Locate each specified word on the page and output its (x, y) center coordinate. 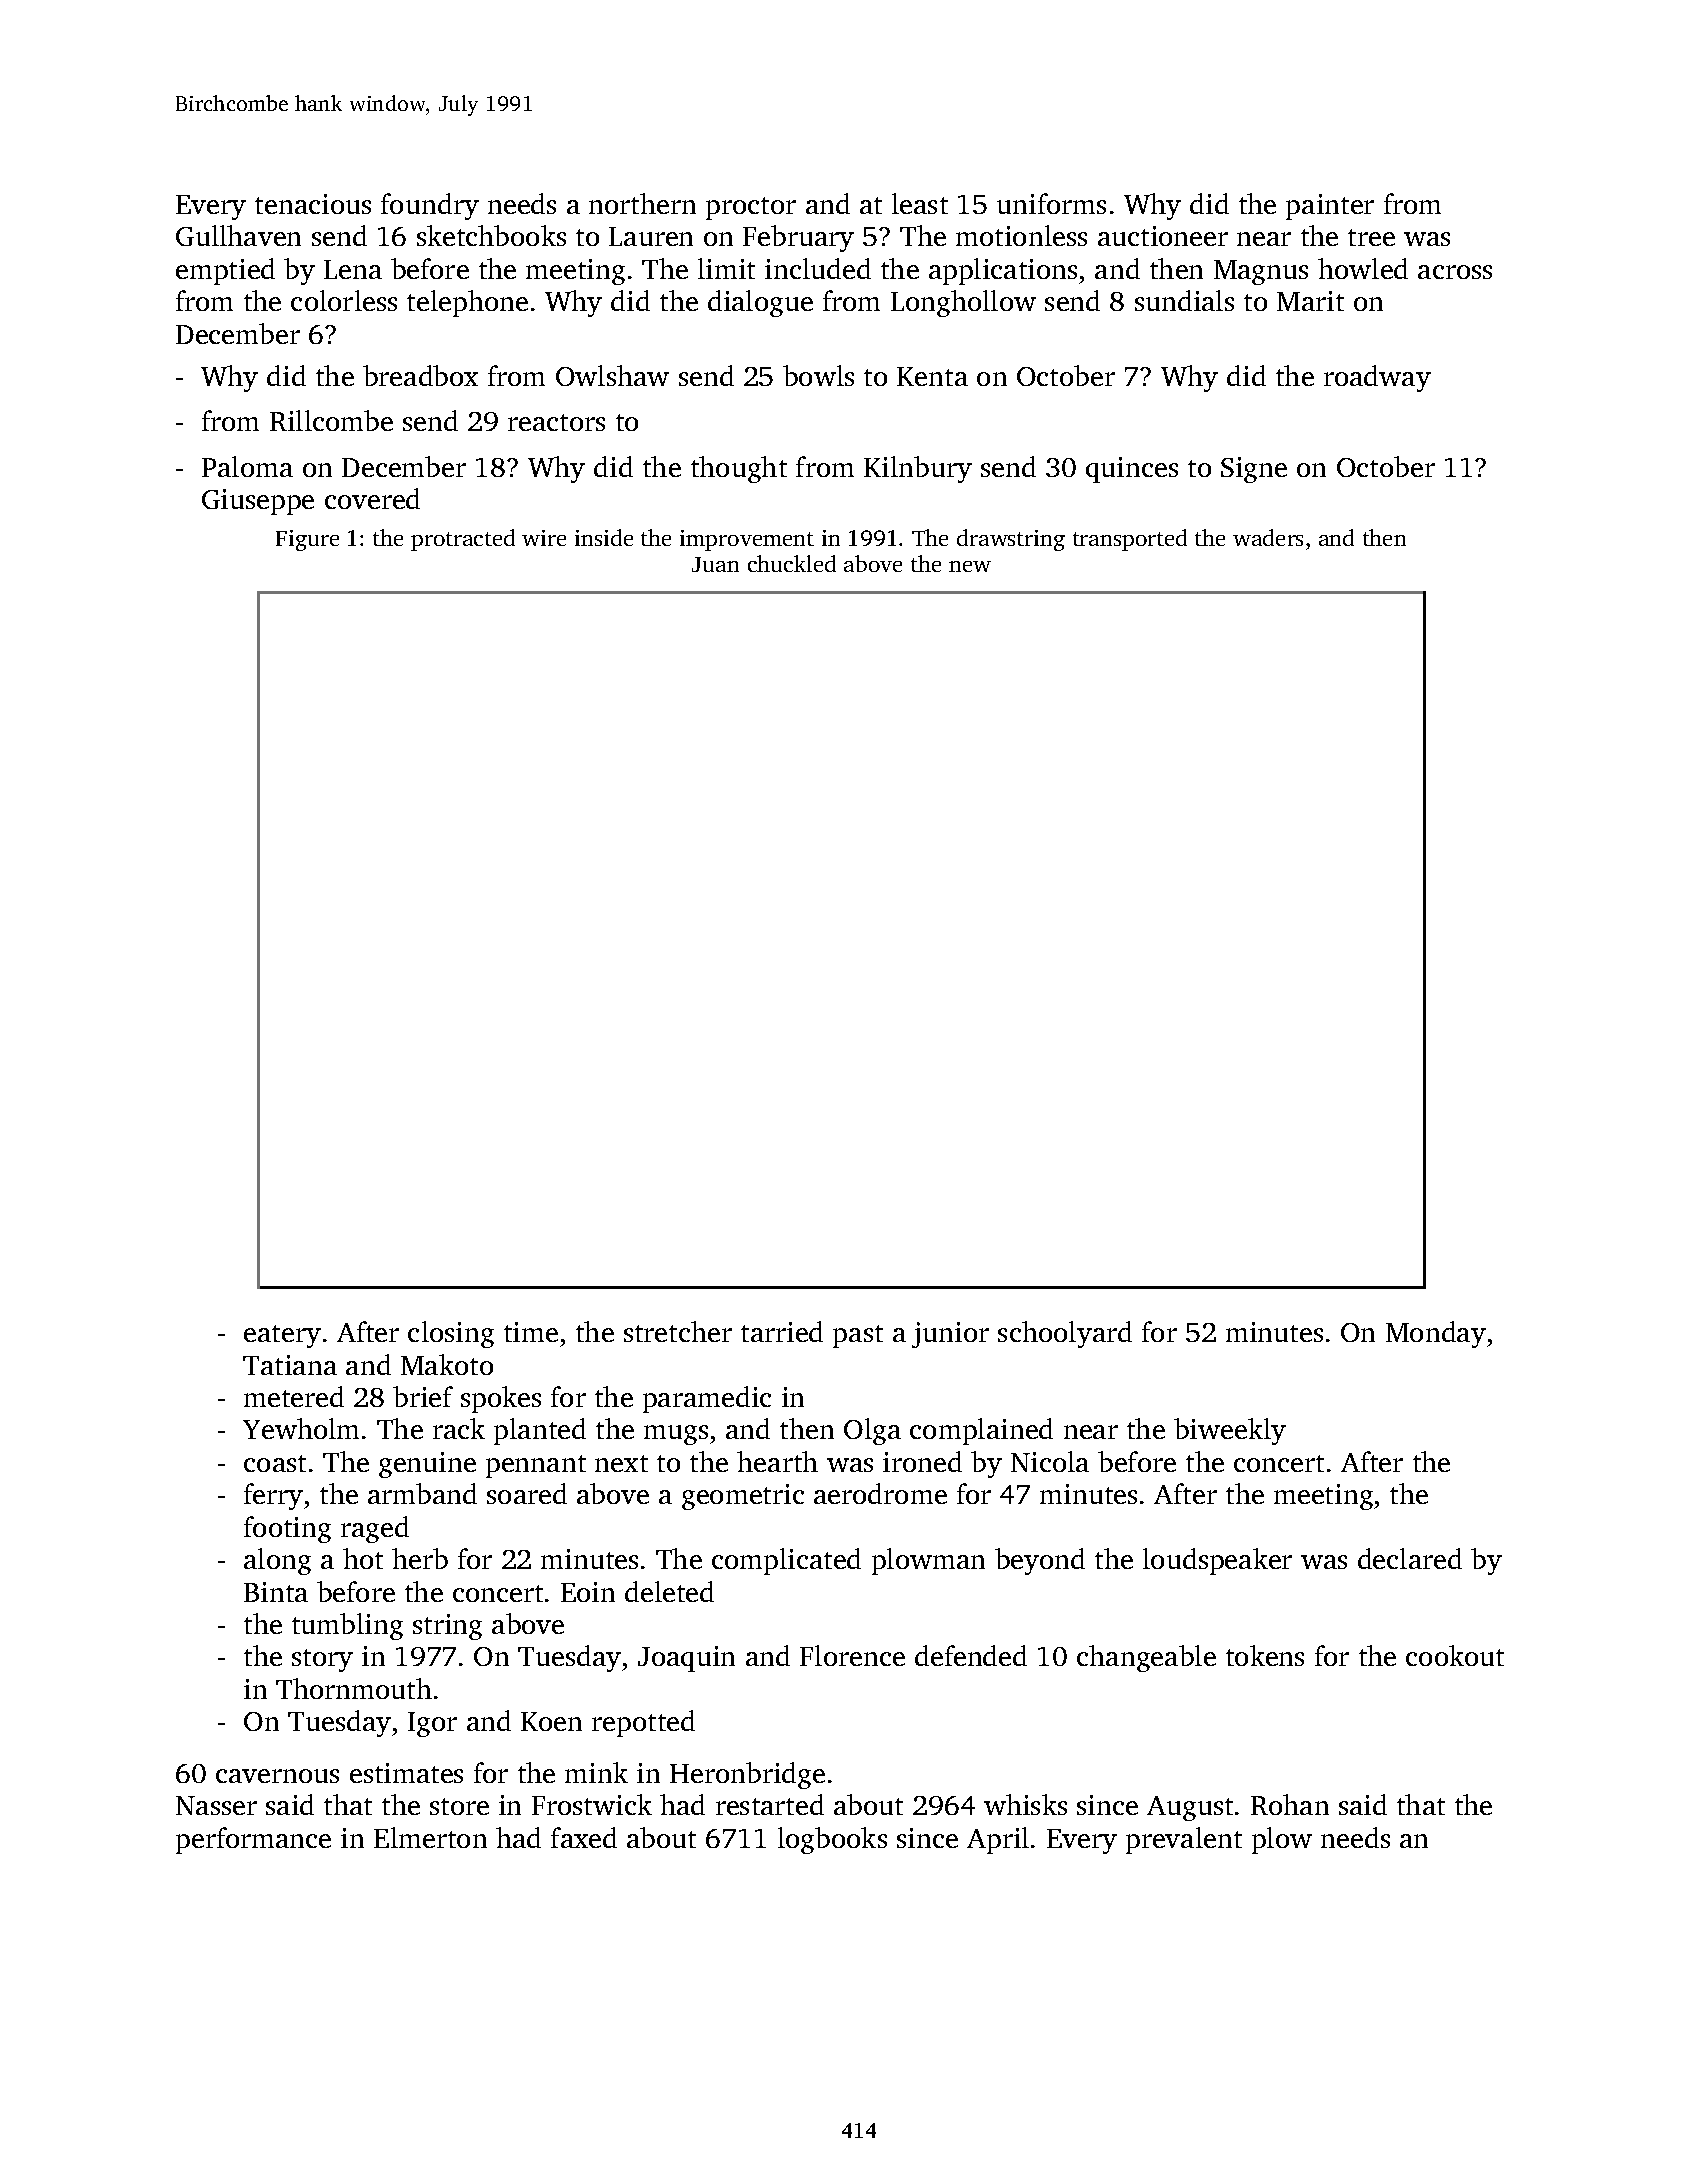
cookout (1455, 1655)
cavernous (277, 1776)
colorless (344, 300)
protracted (463, 540)
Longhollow (963, 303)
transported (1130, 540)
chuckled (792, 563)
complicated (786, 1561)
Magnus (1261, 272)
